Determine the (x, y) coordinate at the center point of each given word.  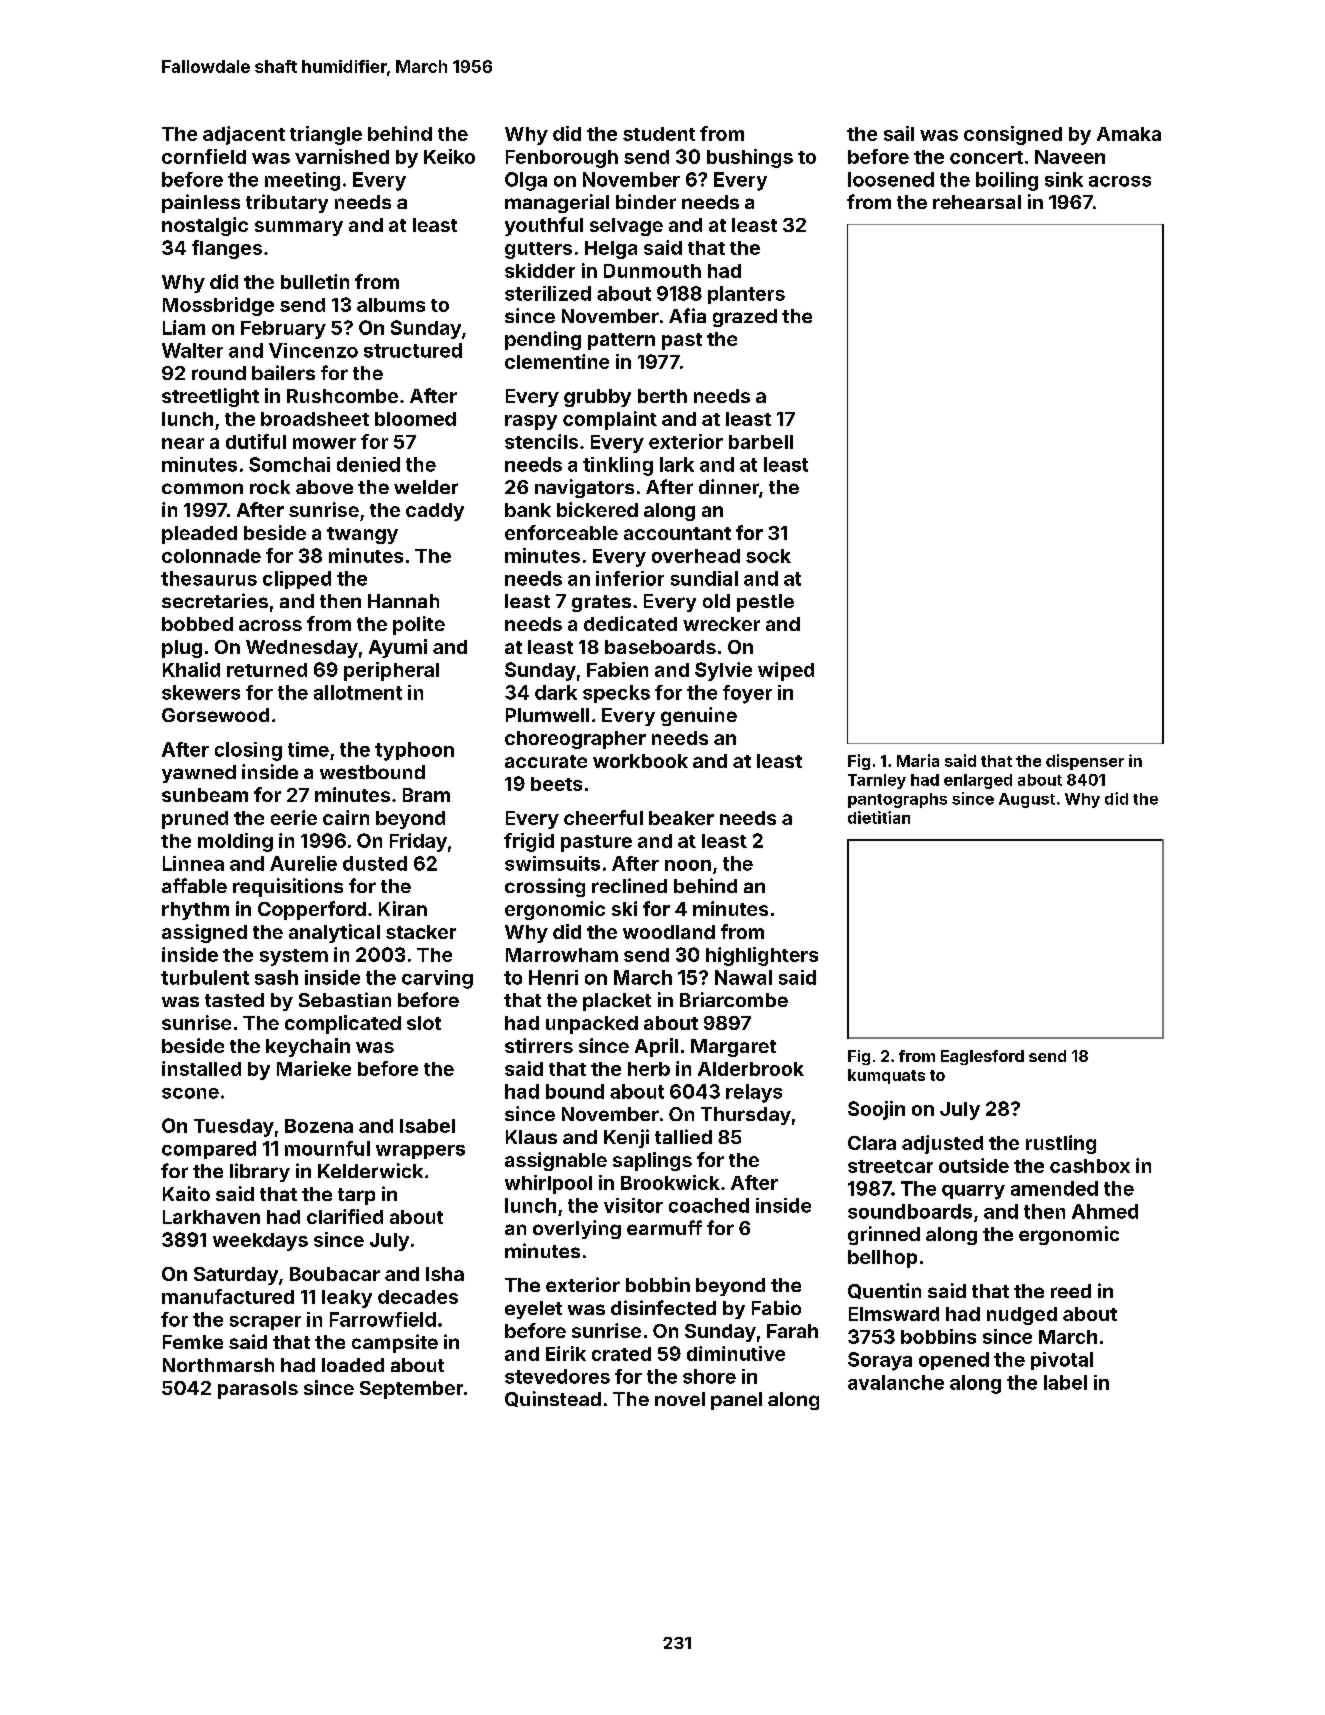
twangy (362, 535)
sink (1064, 179)
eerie (294, 817)
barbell (761, 442)
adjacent (244, 135)
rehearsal (977, 202)
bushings (750, 158)
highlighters (762, 956)
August (1027, 800)
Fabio (776, 1307)
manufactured (228, 1296)
